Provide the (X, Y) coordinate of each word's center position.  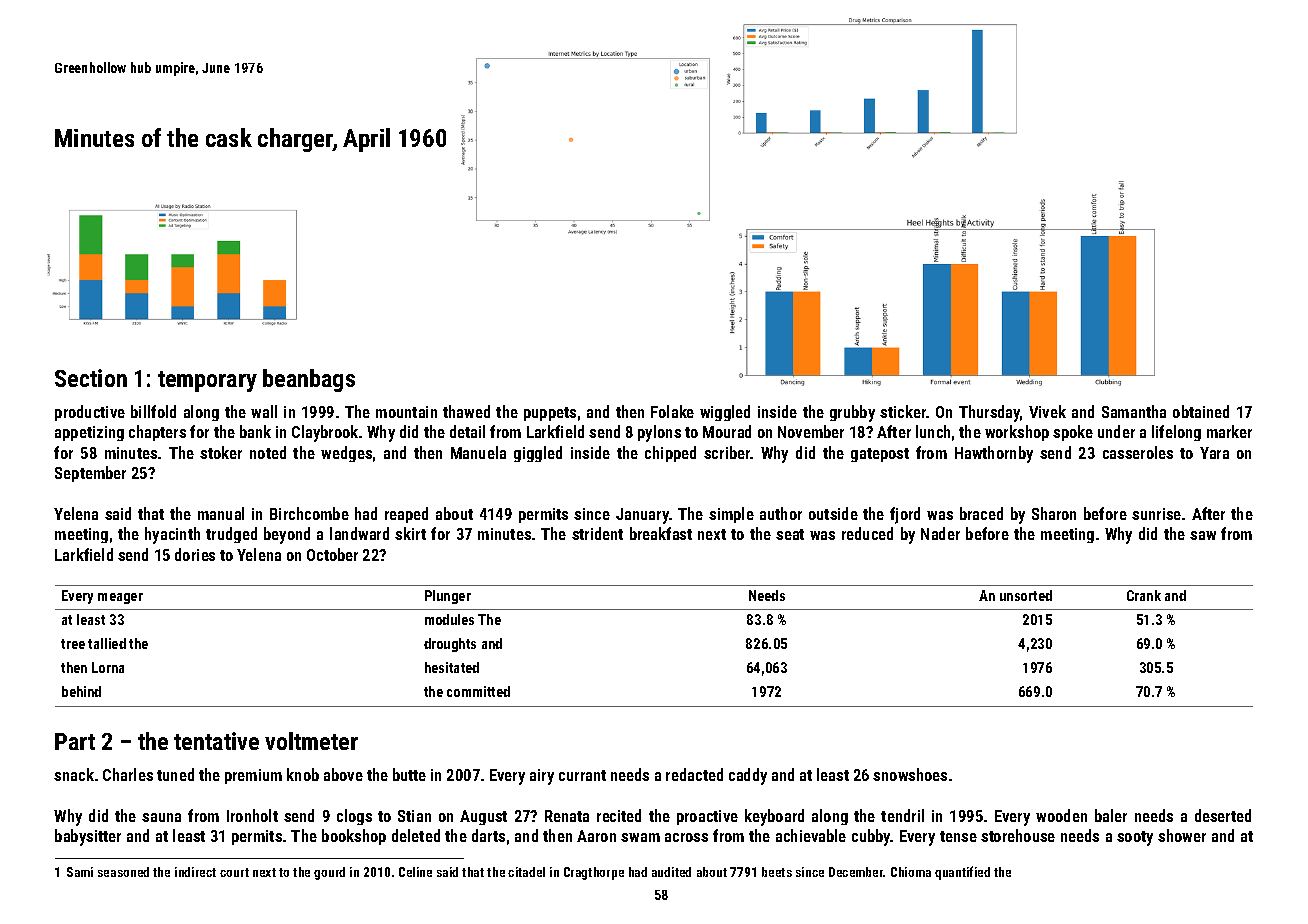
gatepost (880, 455)
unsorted (1026, 595)
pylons (659, 433)
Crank (1144, 595)
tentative (216, 741)
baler (1111, 815)
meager (120, 598)
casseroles (1138, 452)
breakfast (661, 533)
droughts (450, 645)
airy (542, 777)
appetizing (89, 433)
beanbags (309, 380)
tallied (107, 643)
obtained (1201, 411)
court (234, 872)
